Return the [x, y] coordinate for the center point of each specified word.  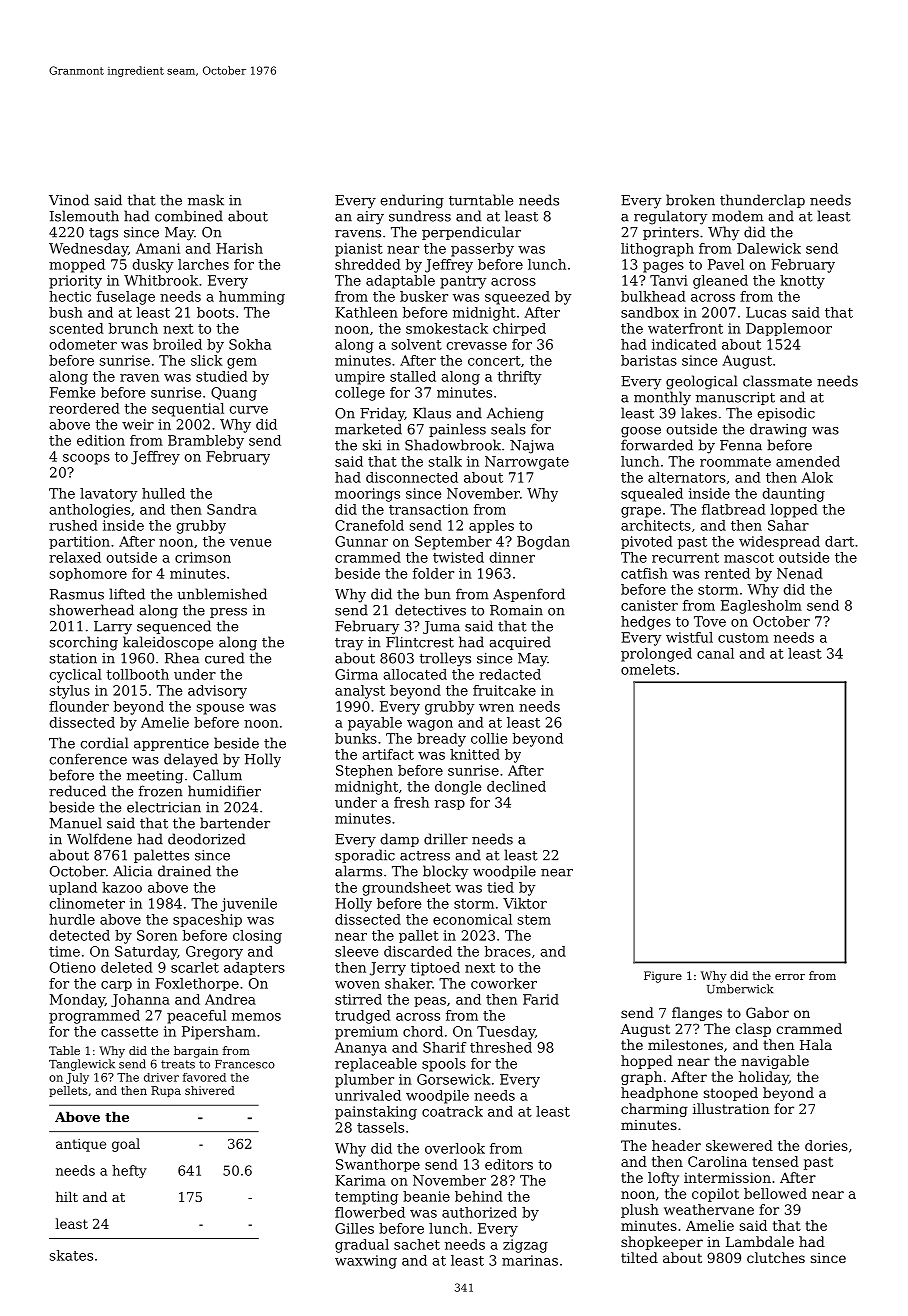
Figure [663, 977]
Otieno [73, 967]
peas [430, 1002]
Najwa [532, 447]
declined [516, 786]
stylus [70, 692]
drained [184, 871]
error [790, 977]
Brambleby [206, 442]
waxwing [366, 1262]
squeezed [517, 298]
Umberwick [740, 989]
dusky [152, 266]
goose [641, 432]
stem [534, 920]
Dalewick [769, 248]
